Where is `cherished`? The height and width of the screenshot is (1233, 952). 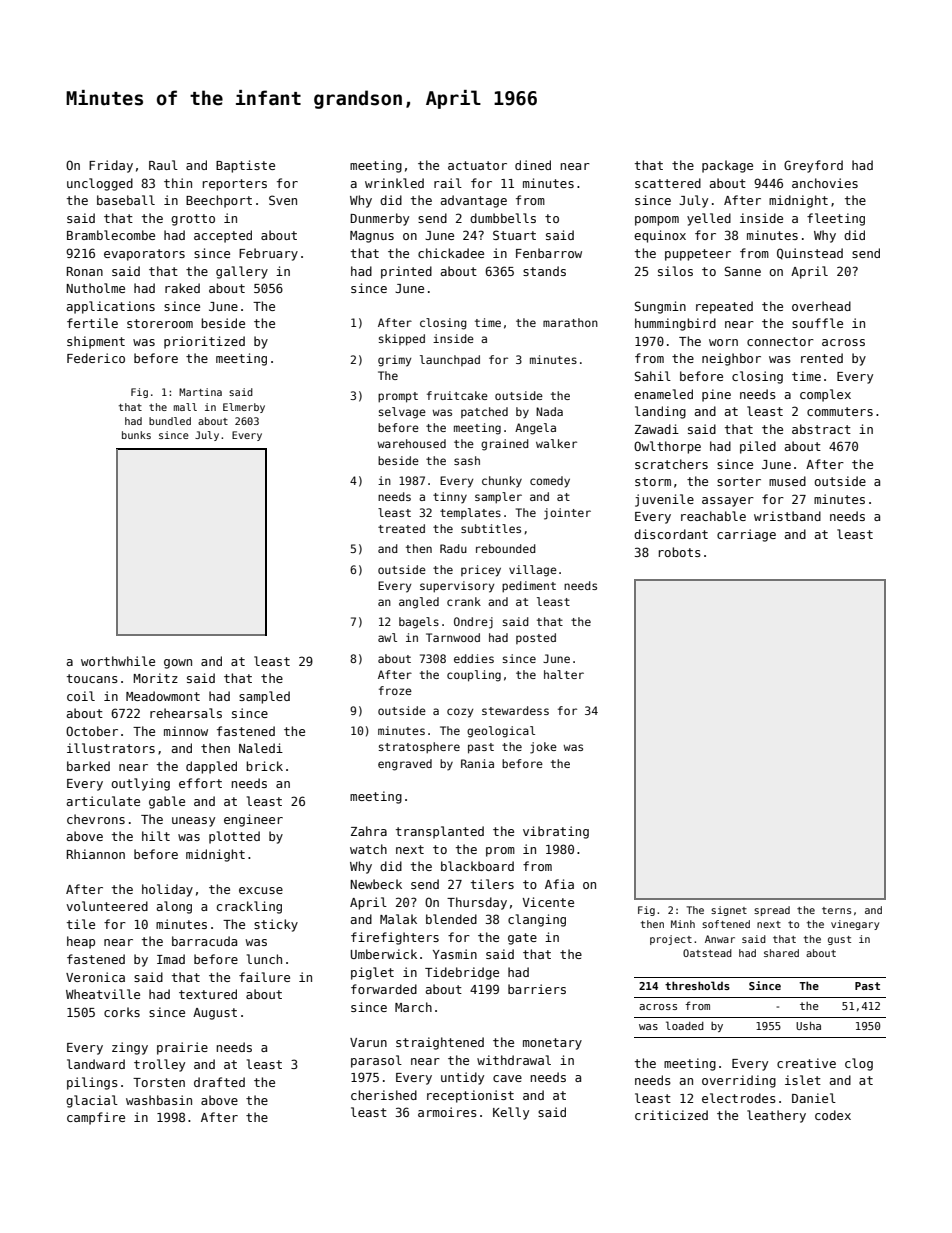 cherished is located at coordinates (384, 1095).
